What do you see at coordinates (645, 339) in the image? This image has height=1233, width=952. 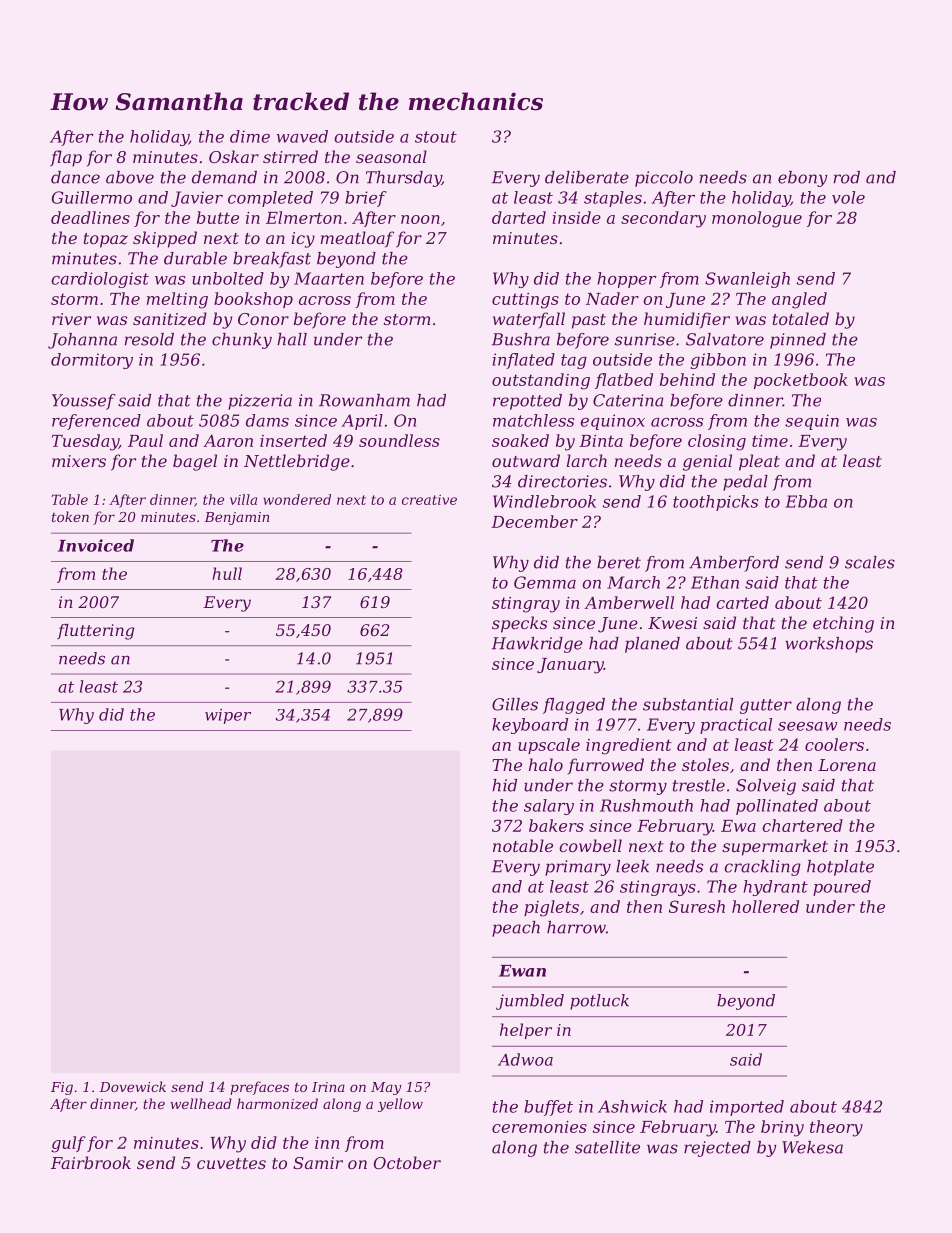 I see `sunrise` at bounding box center [645, 339].
